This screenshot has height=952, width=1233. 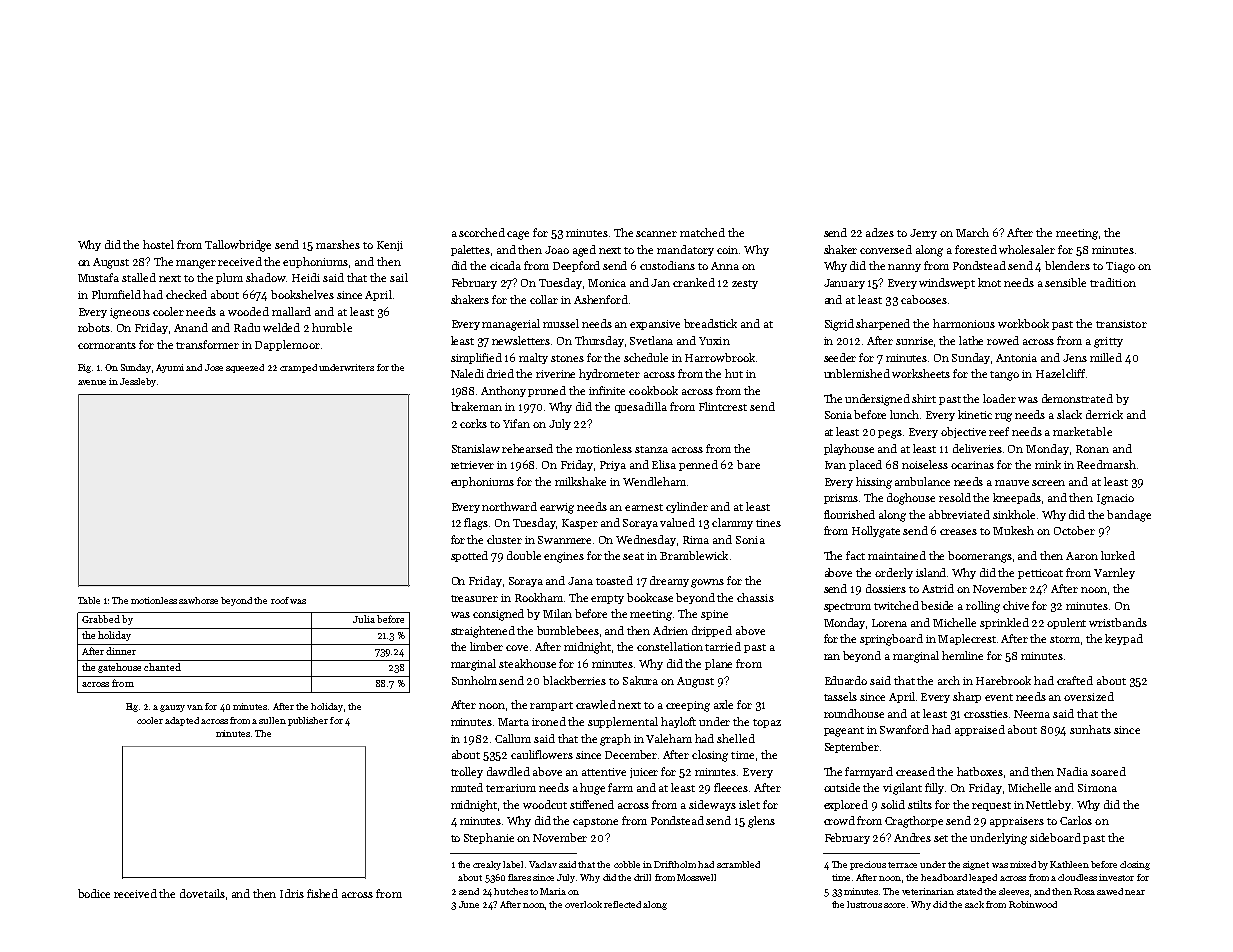 I want to click on flourished, so click(x=849, y=514).
